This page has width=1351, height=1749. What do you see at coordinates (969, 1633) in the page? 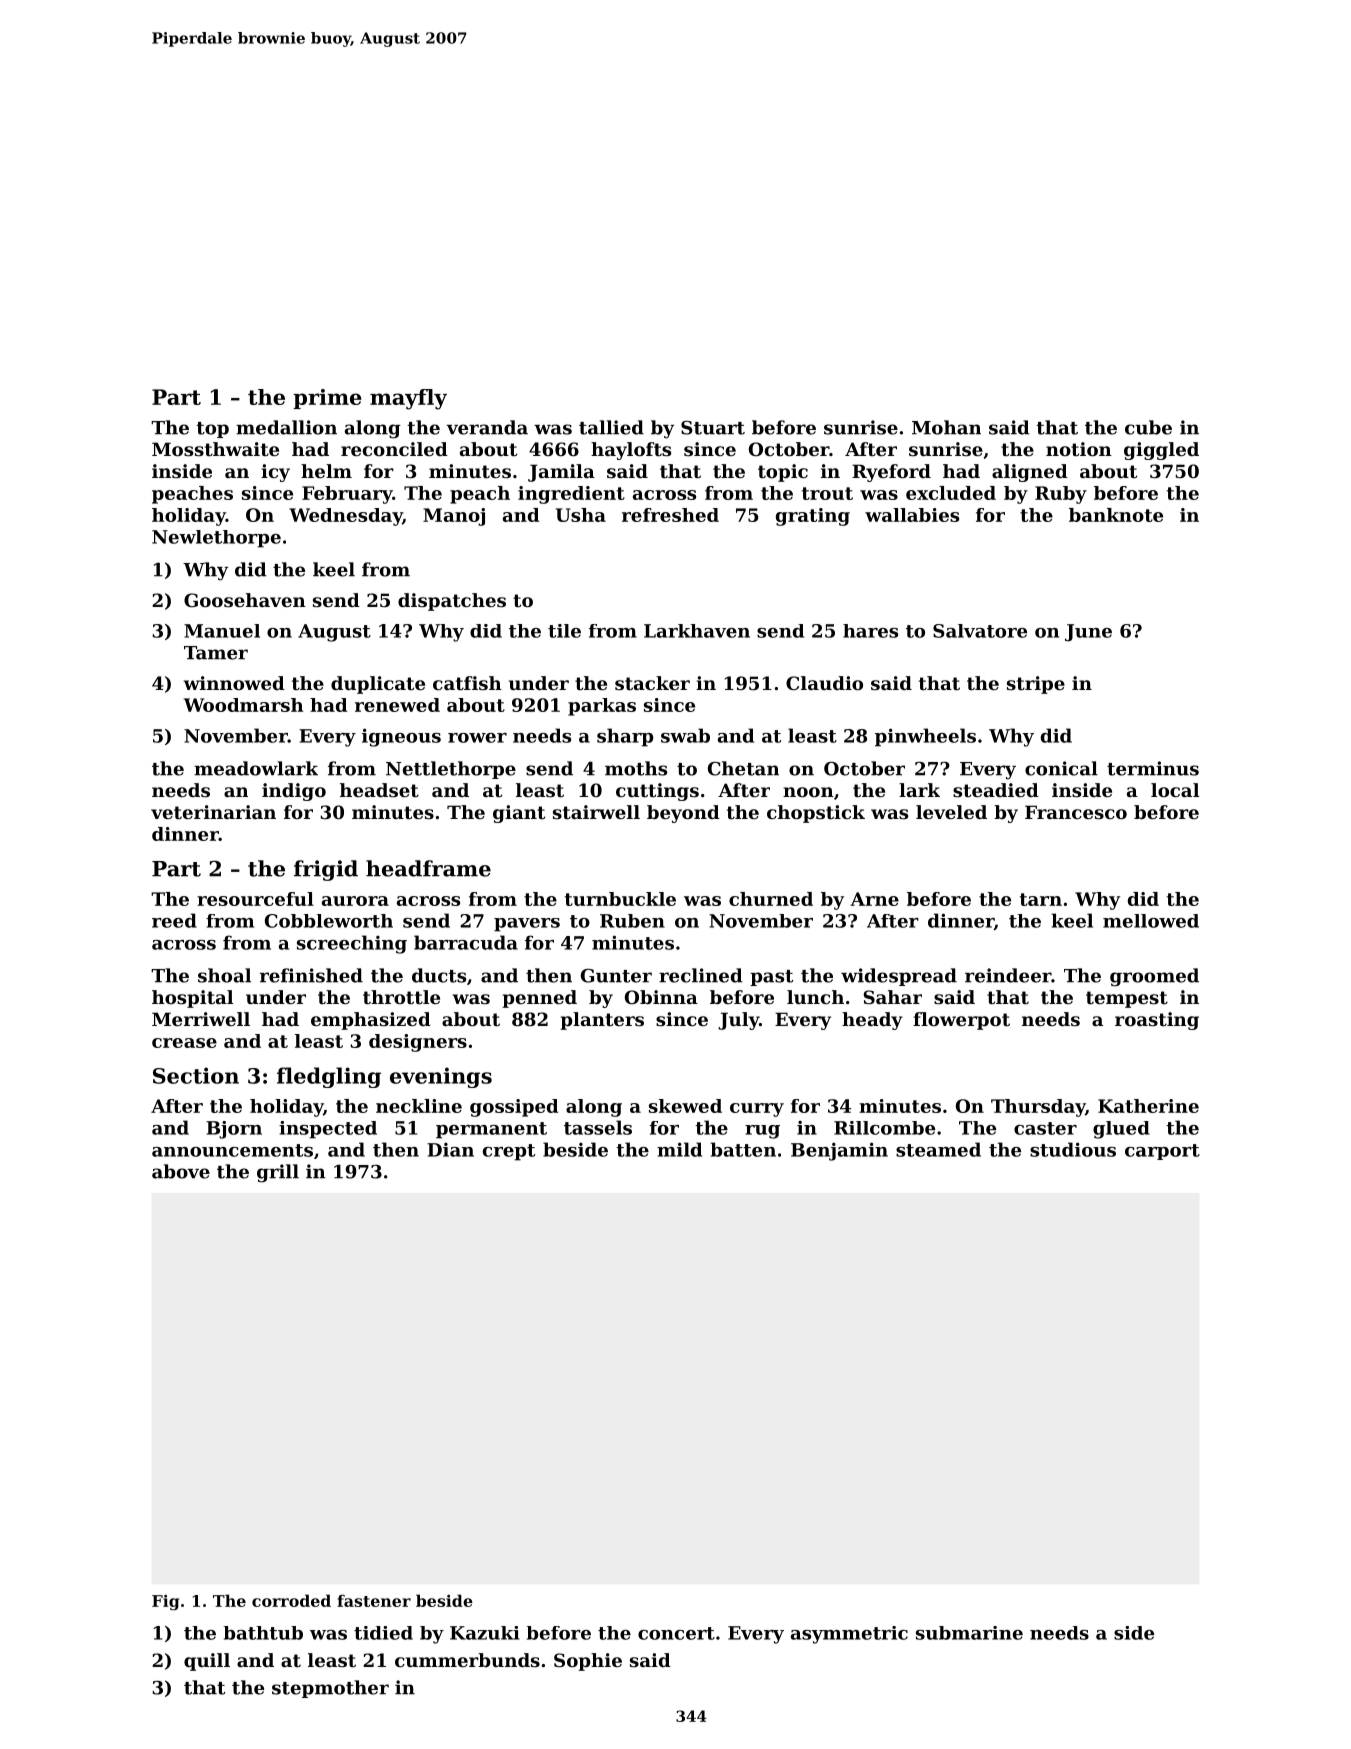
I see `submarine` at bounding box center [969, 1633].
